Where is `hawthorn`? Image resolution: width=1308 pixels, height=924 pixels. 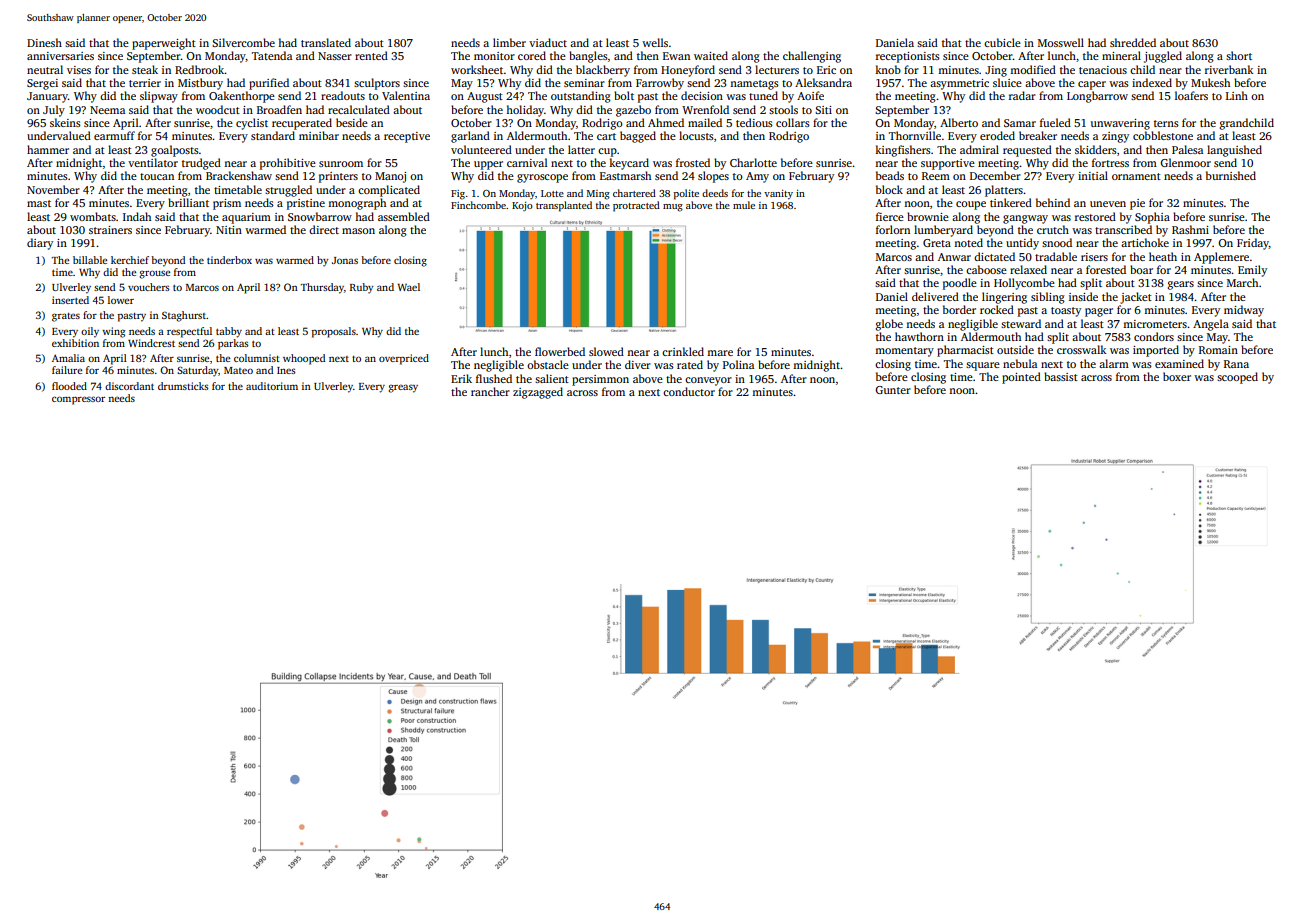
hawthorn is located at coordinates (919, 336).
